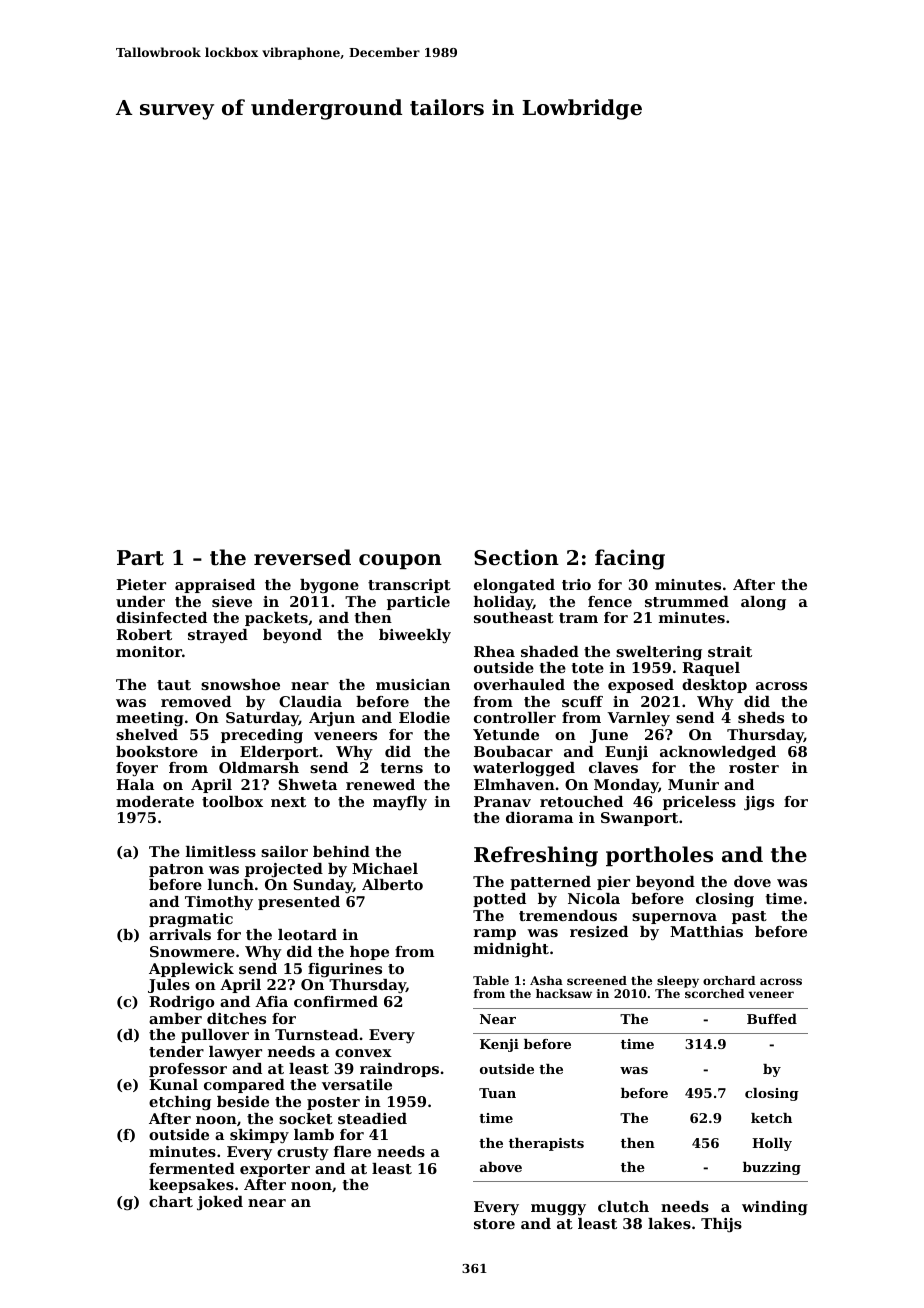 The image size is (924, 1308). Describe the element at coordinates (307, 934) in the screenshot. I see `leotard` at that location.
